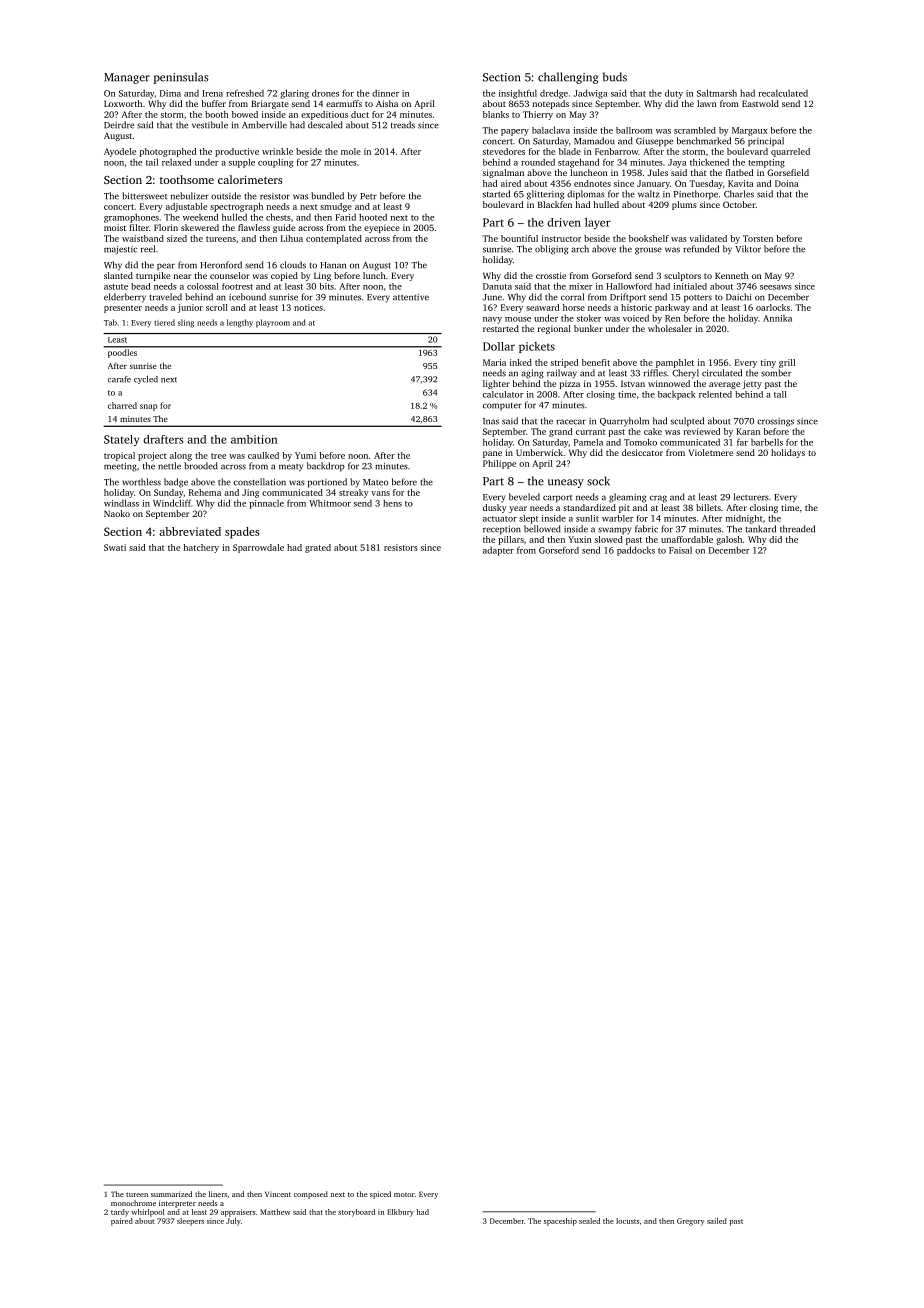 This page has width=924, height=1308. What do you see at coordinates (171, 1194) in the page?
I see `summarized` at bounding box center [171, 1194].
